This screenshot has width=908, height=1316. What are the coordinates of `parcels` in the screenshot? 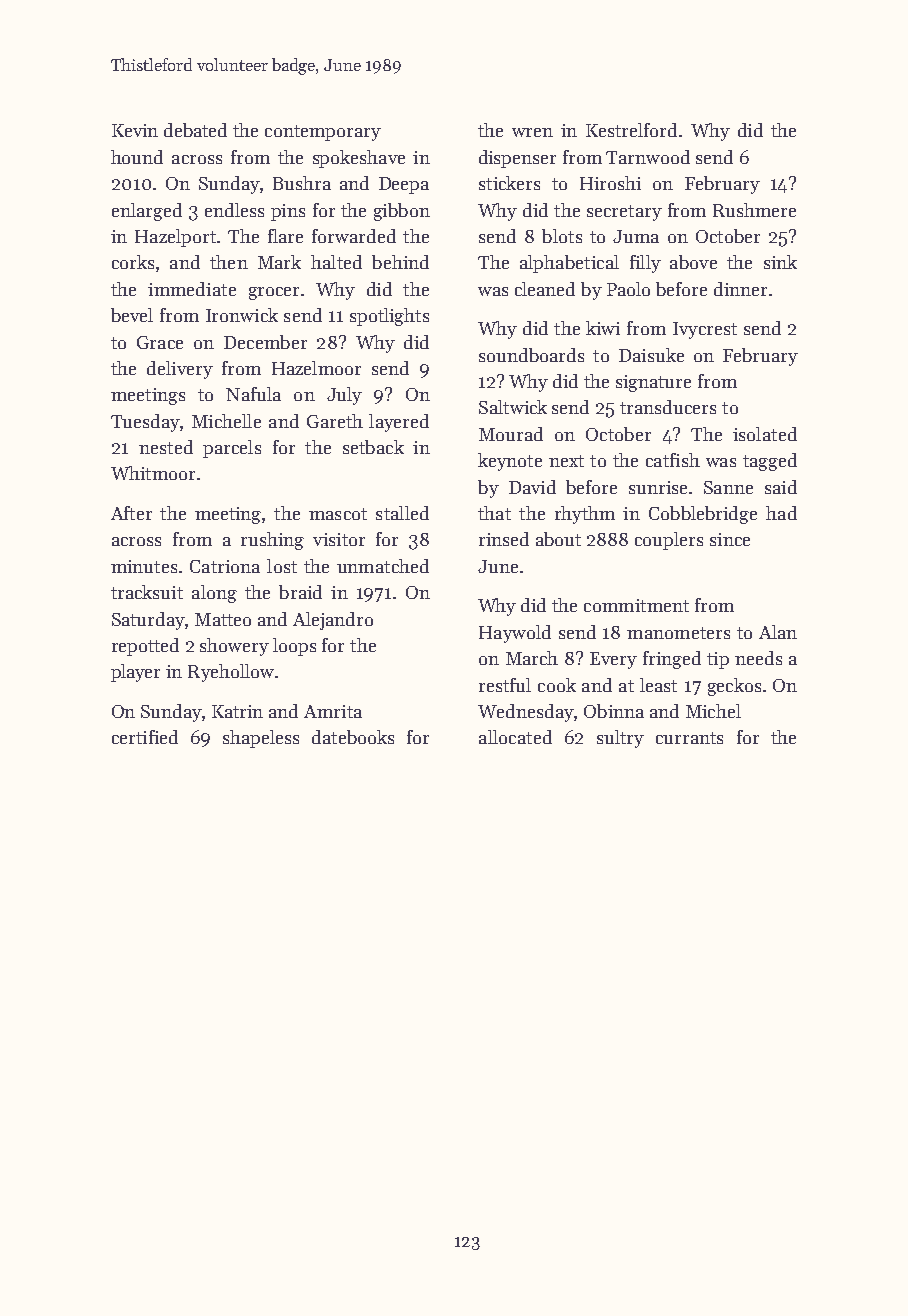 It's located at (232, 449).
